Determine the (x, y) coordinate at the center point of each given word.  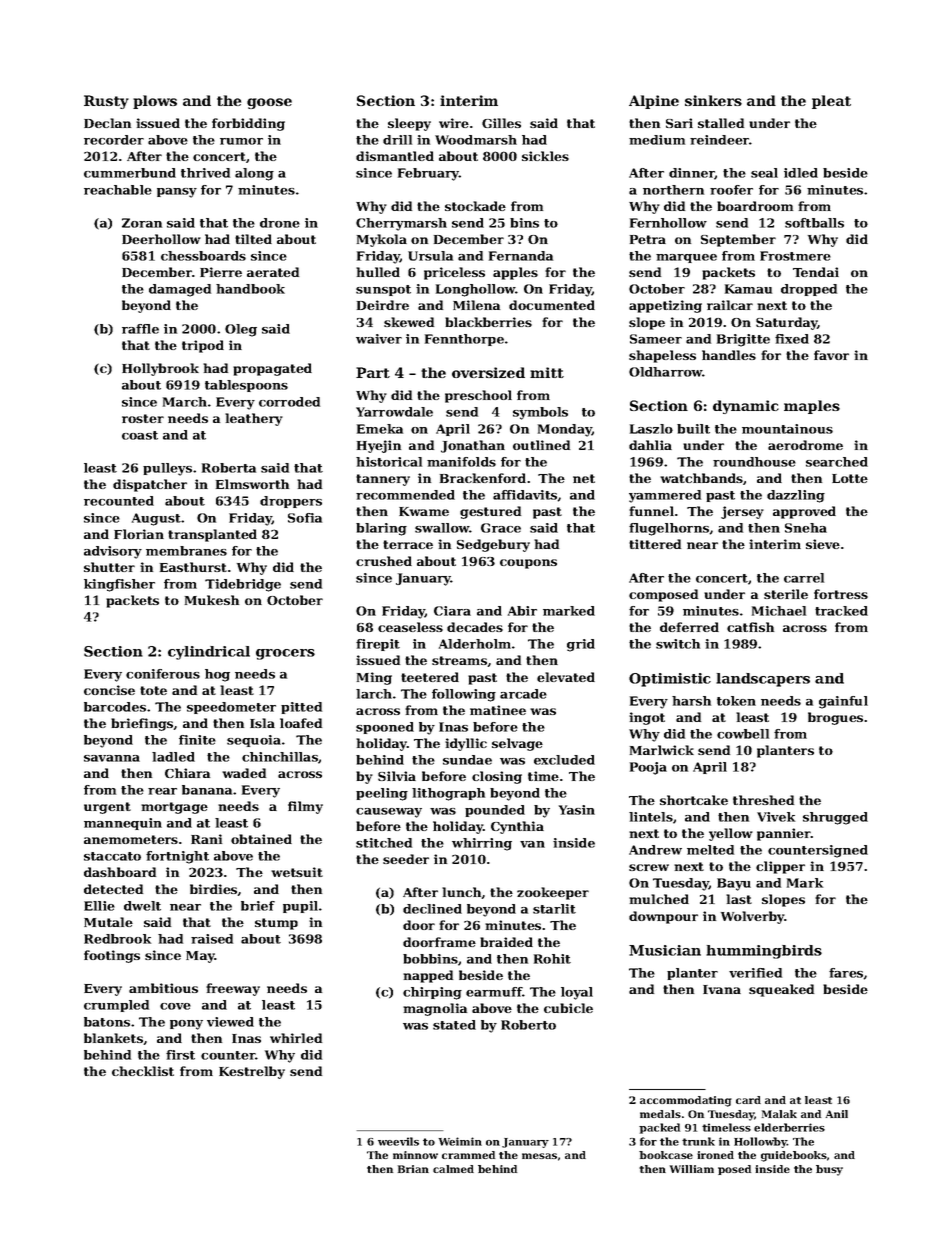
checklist (143, 1071)
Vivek (776, 817)
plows (155, 102)
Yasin (577, 810)
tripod (203, 346)
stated (454, 1025)
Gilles (501, 123)
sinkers (713, 100)
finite (197, 740)
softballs (814, 223)
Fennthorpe (464, 340)
